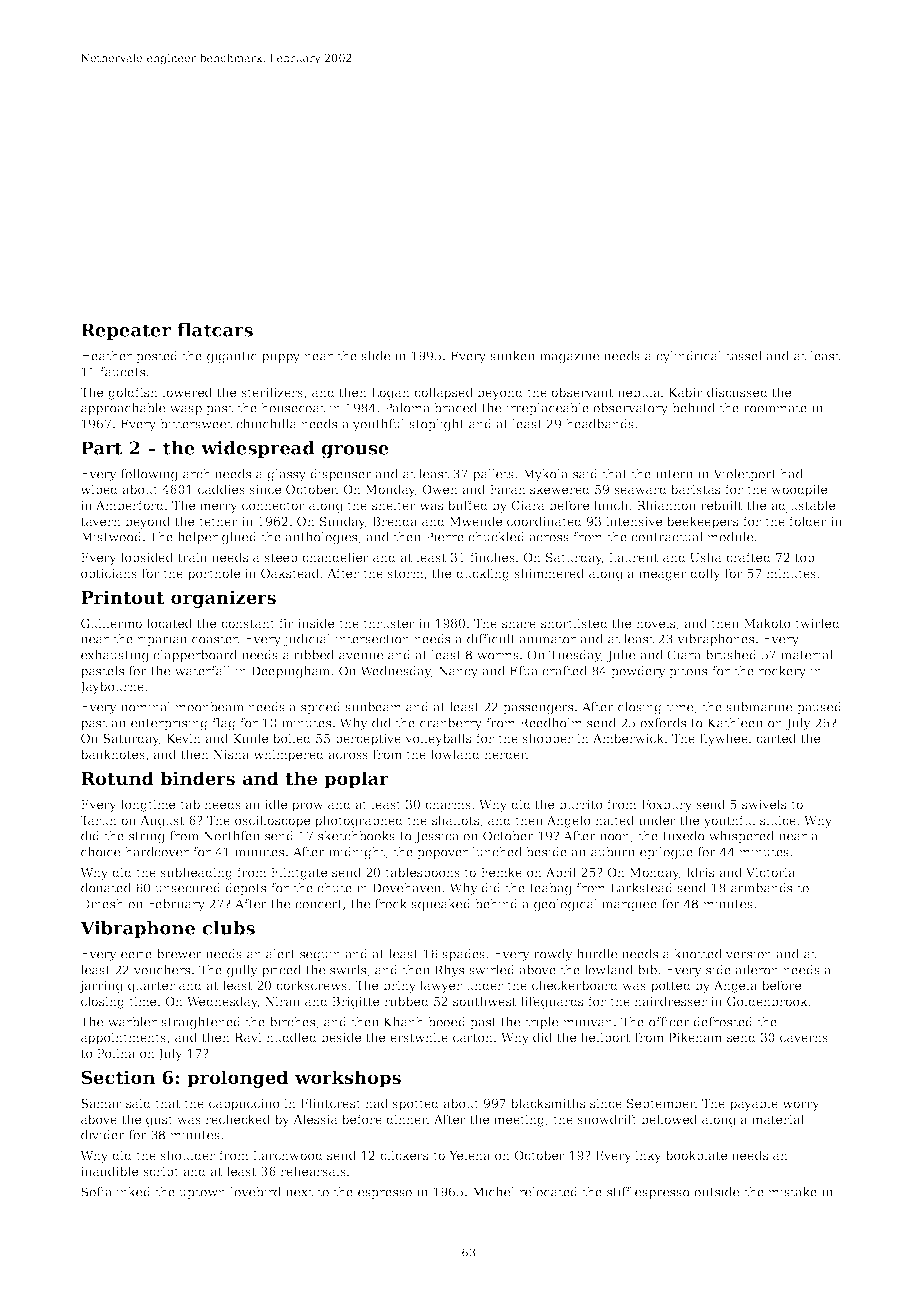 This image has height=1308, width=924. I want to click on mistake, so click(792, 1192).
